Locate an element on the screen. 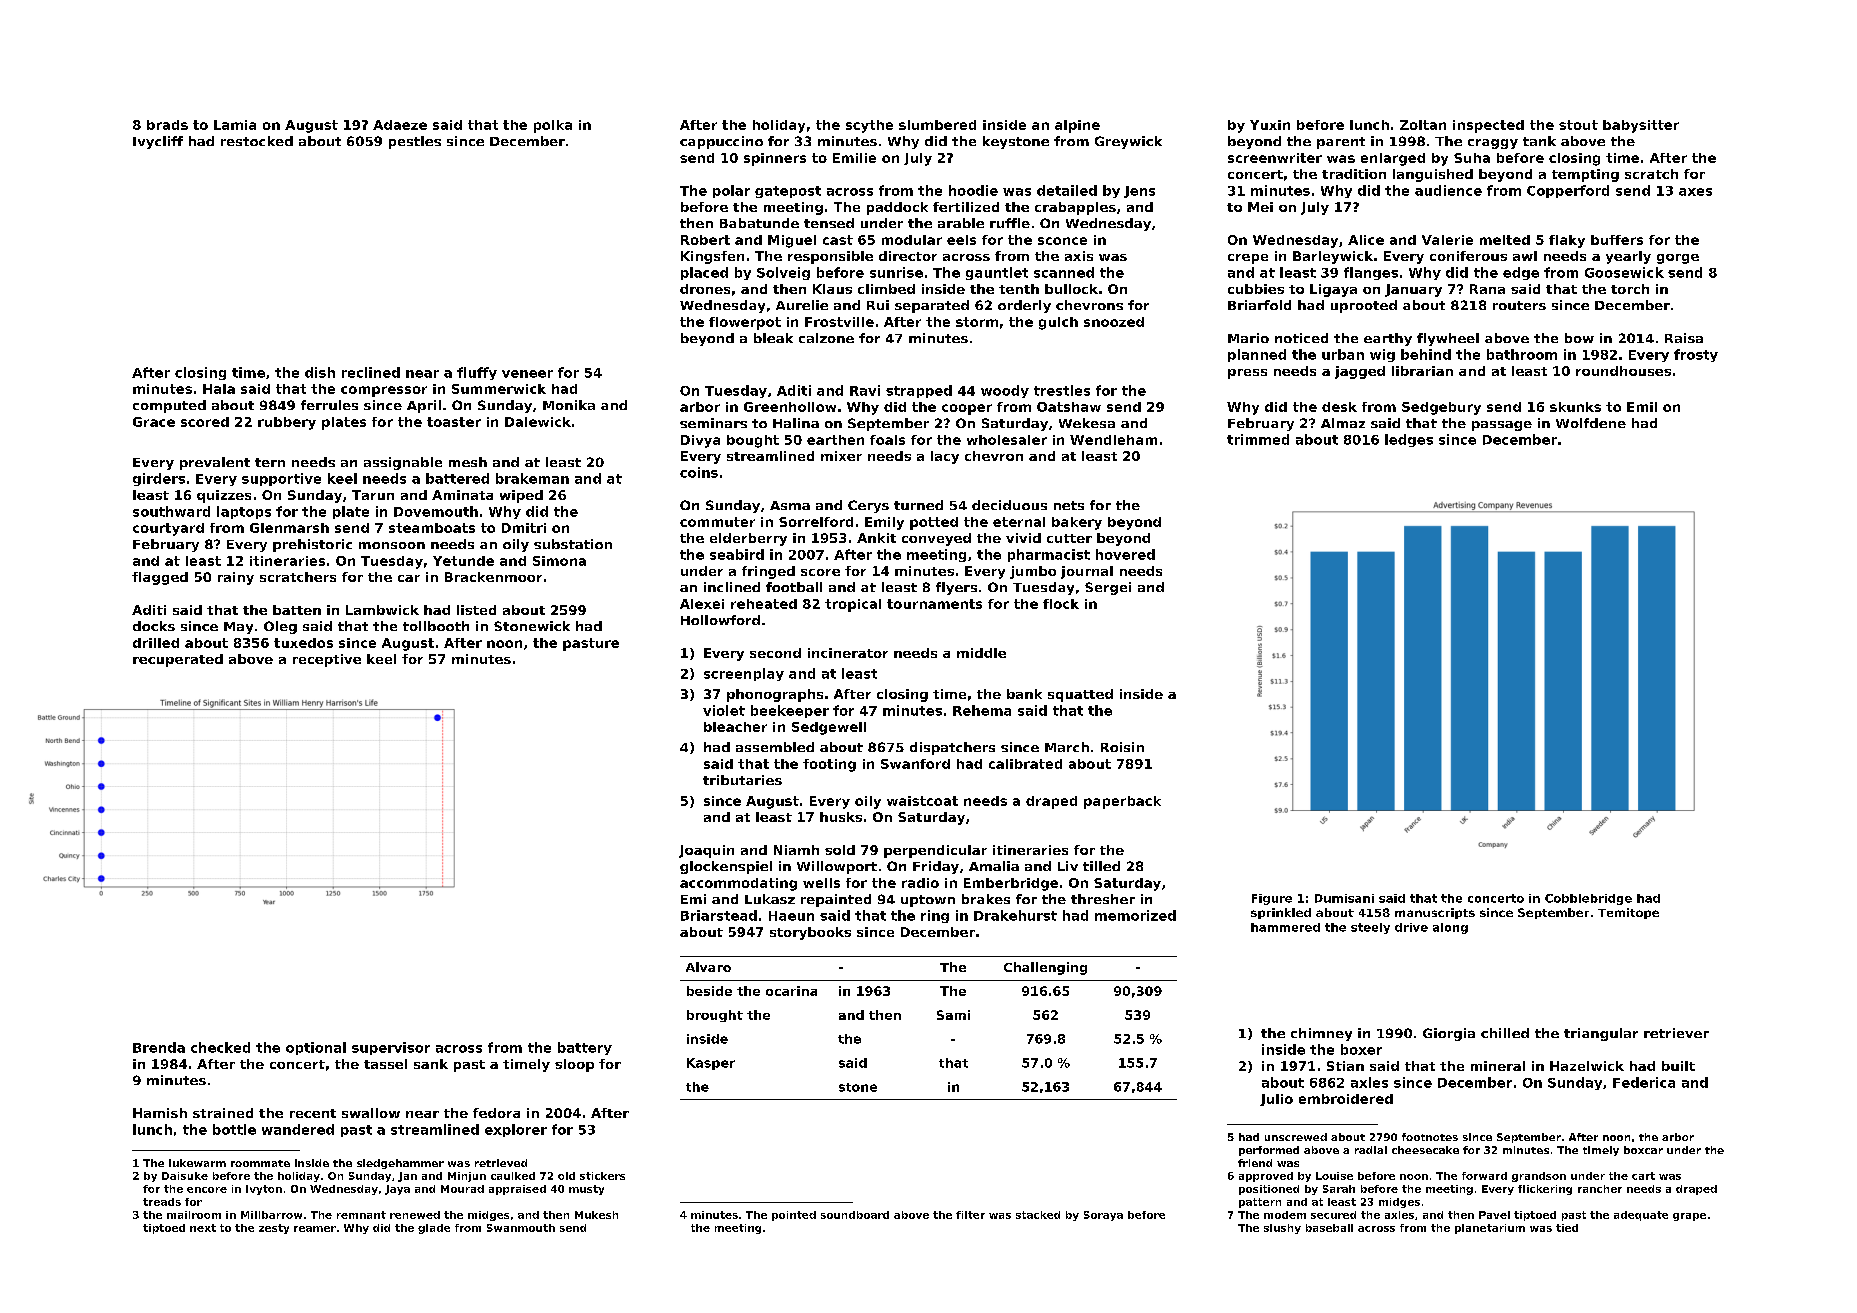 The height and width of the screenshot is (1313, 1857). wandered is located at coordinates (298, 1129).
